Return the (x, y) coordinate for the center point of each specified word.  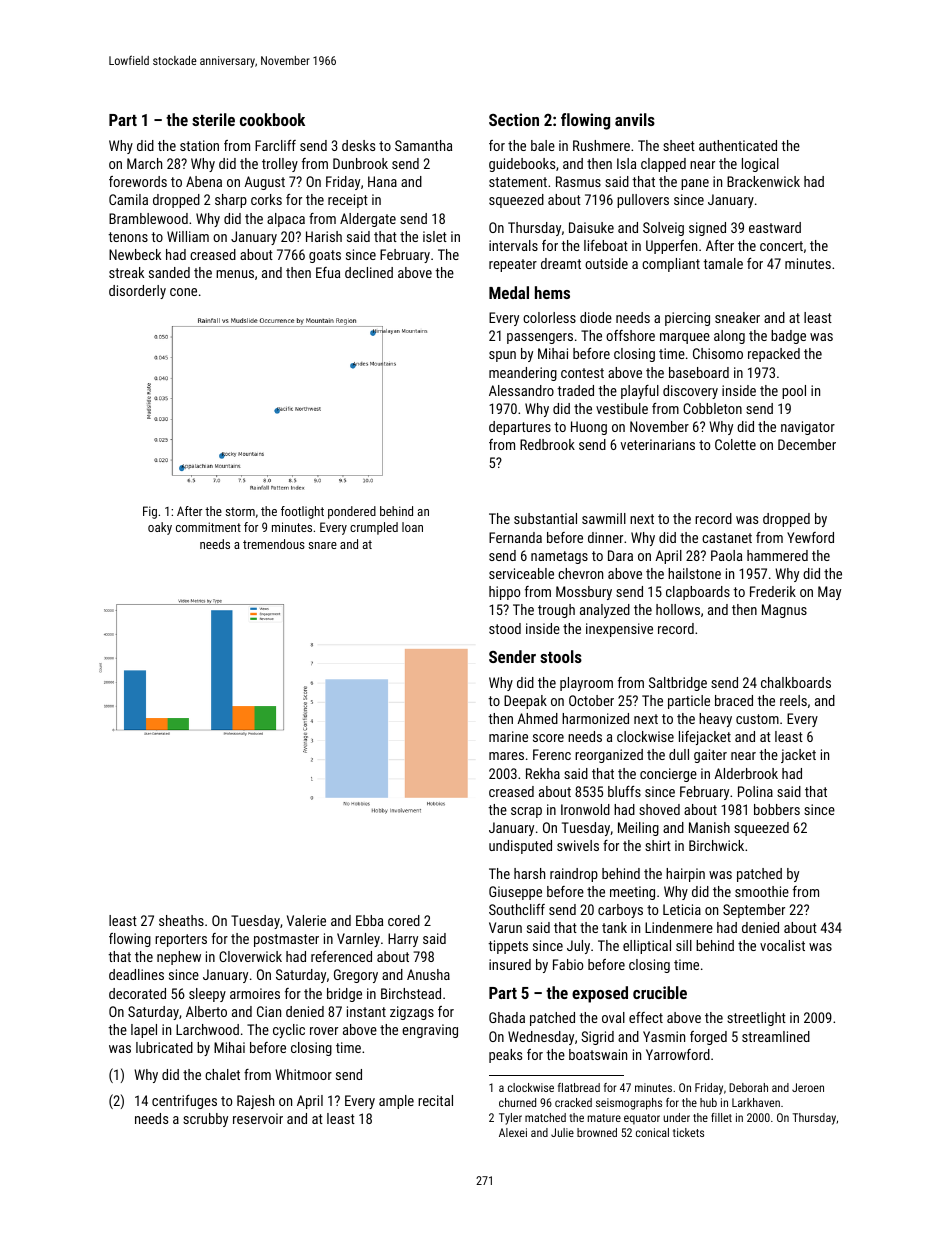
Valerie (306, 920)
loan (412, 527)
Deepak (525, 702)
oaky (160, 528)
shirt (658, 845)
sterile (213, 119)
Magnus (784, 611)
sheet (679, 145)
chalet (222, 1074)
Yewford (810, 537)
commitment (208, 527)
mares (506, 756)
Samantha (423, 145)
